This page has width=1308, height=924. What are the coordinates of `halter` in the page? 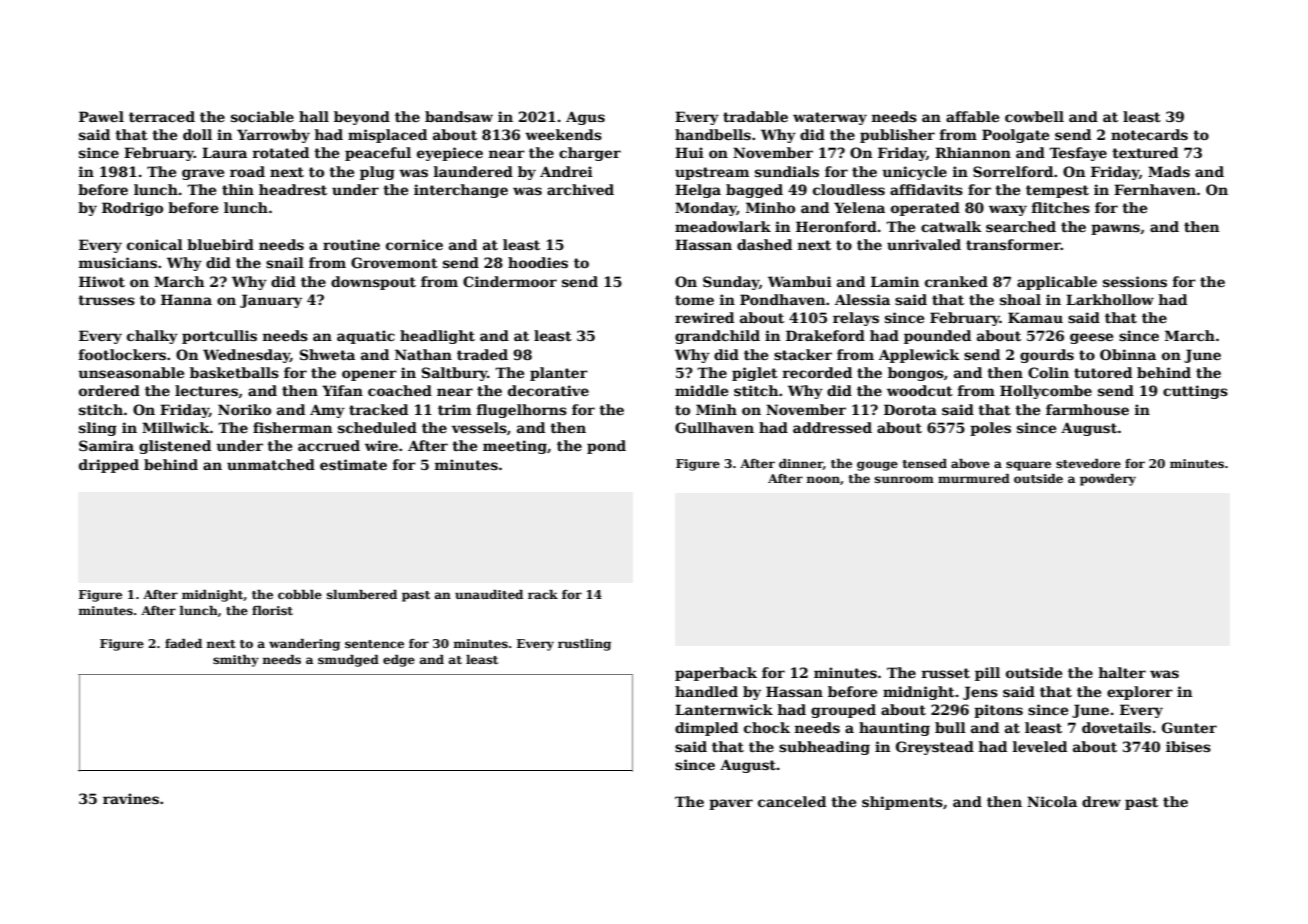 It's located at (1122, 672).
